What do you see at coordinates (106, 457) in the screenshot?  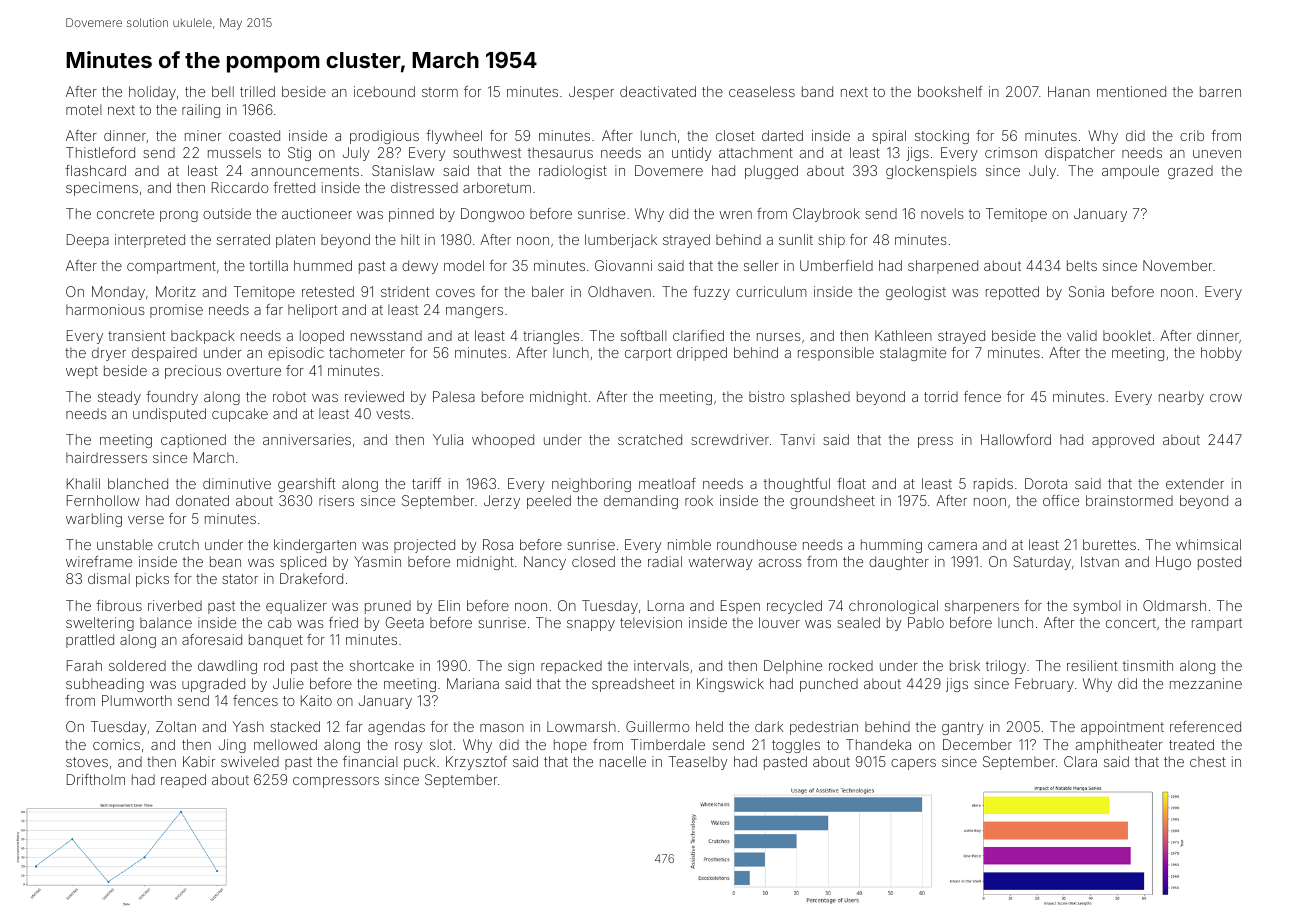 I see `hairdressers` at bounding box center [106, 457].
